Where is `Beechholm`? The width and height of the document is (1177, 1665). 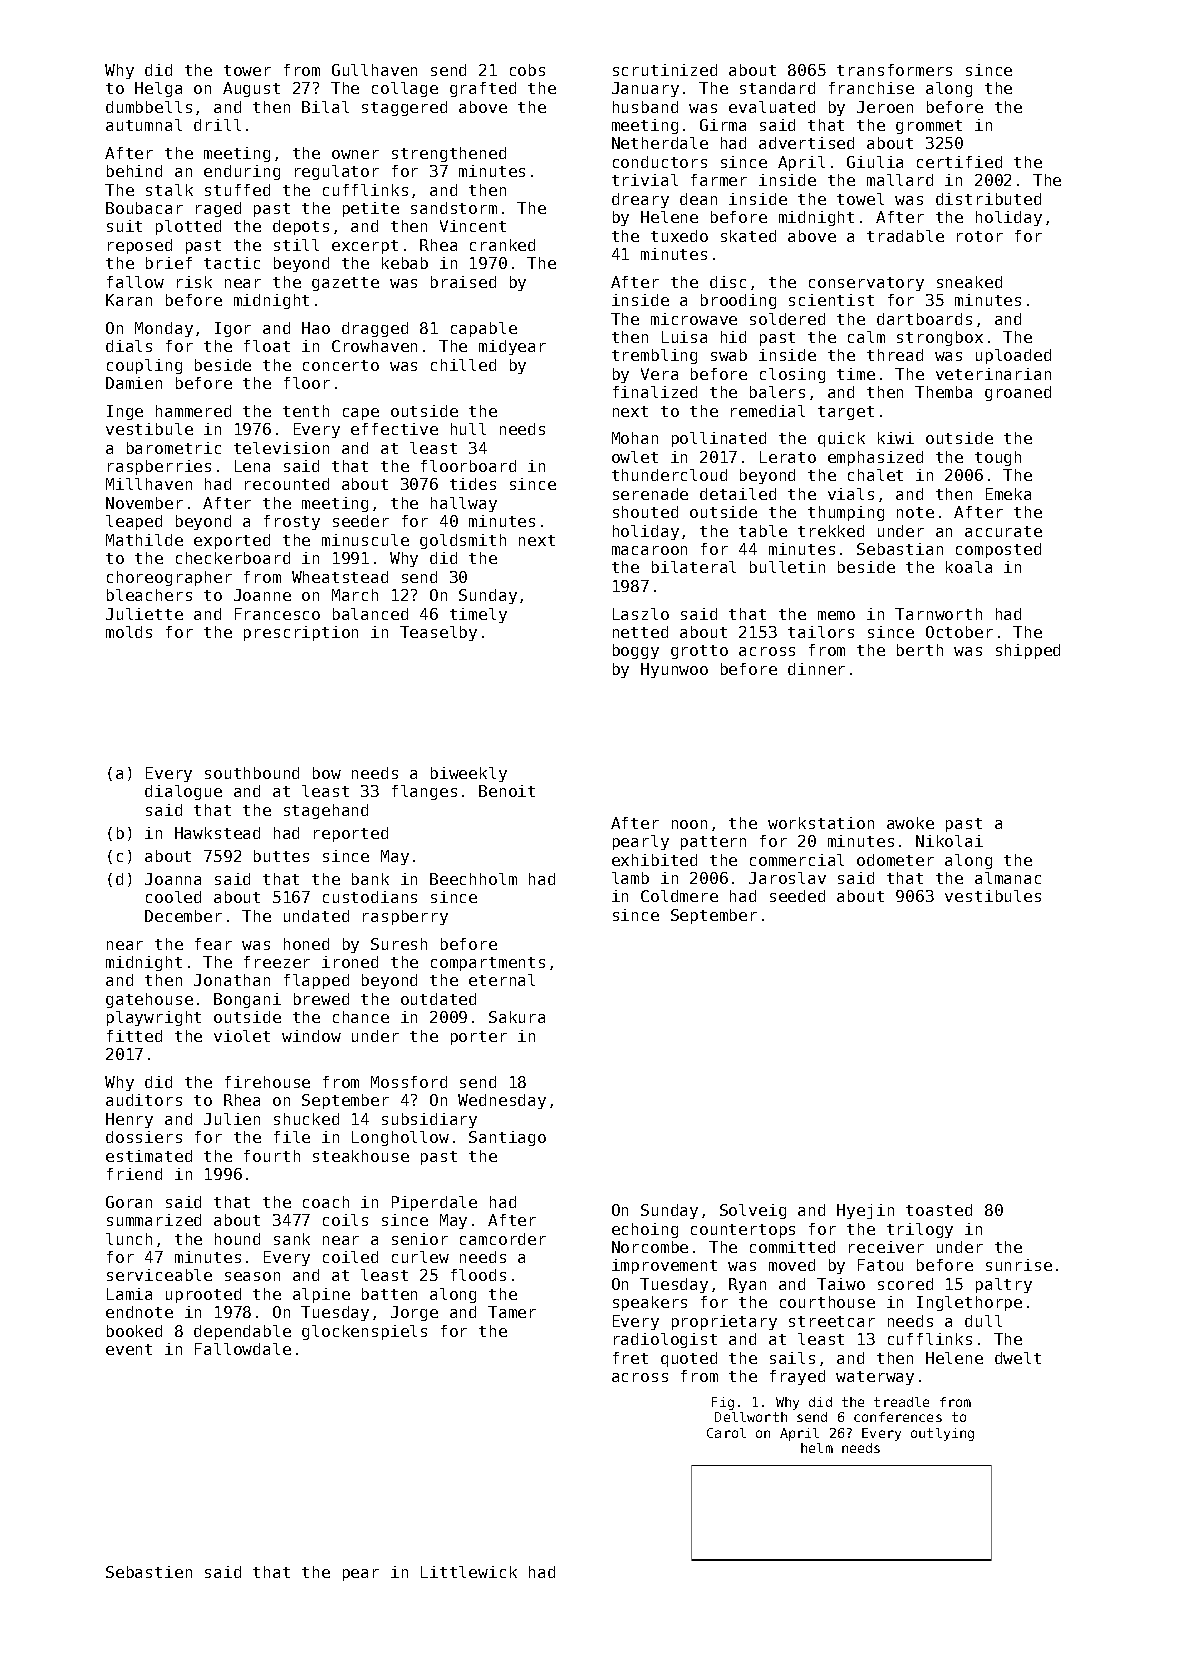 Beechholm is located at coordinates (473, 879).
